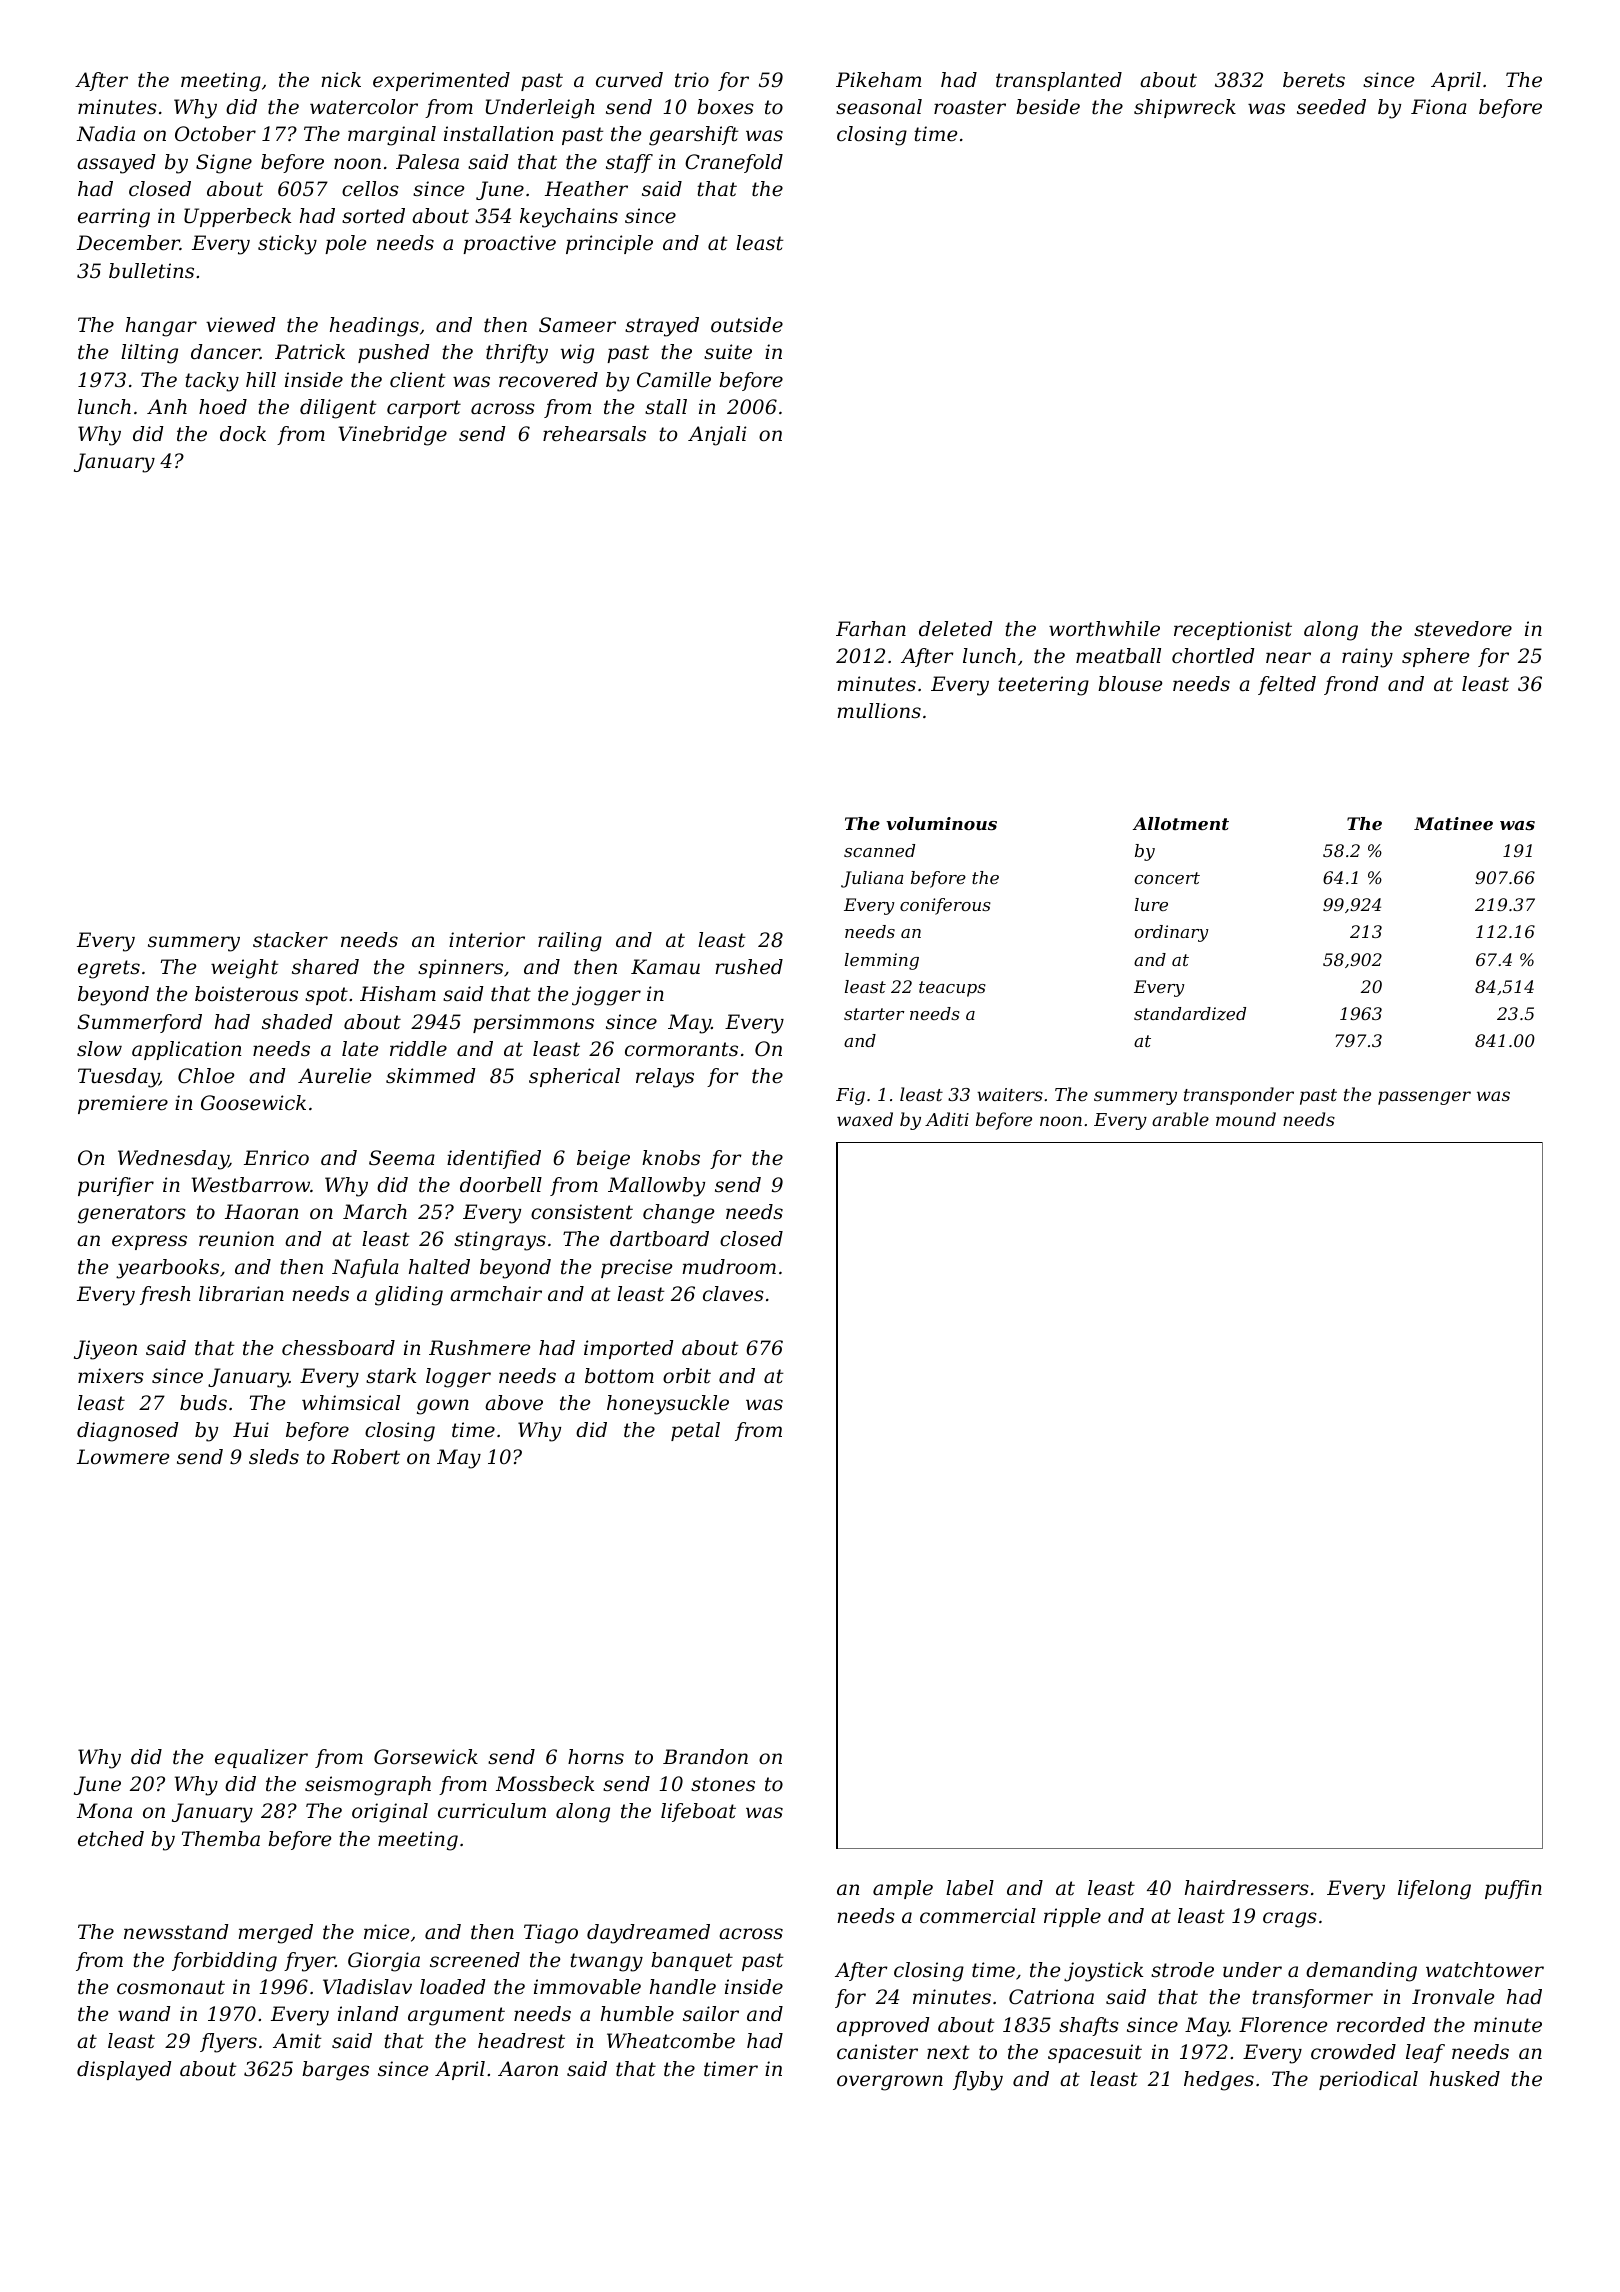  I want to click on transformer, so click(1312, 1998).
